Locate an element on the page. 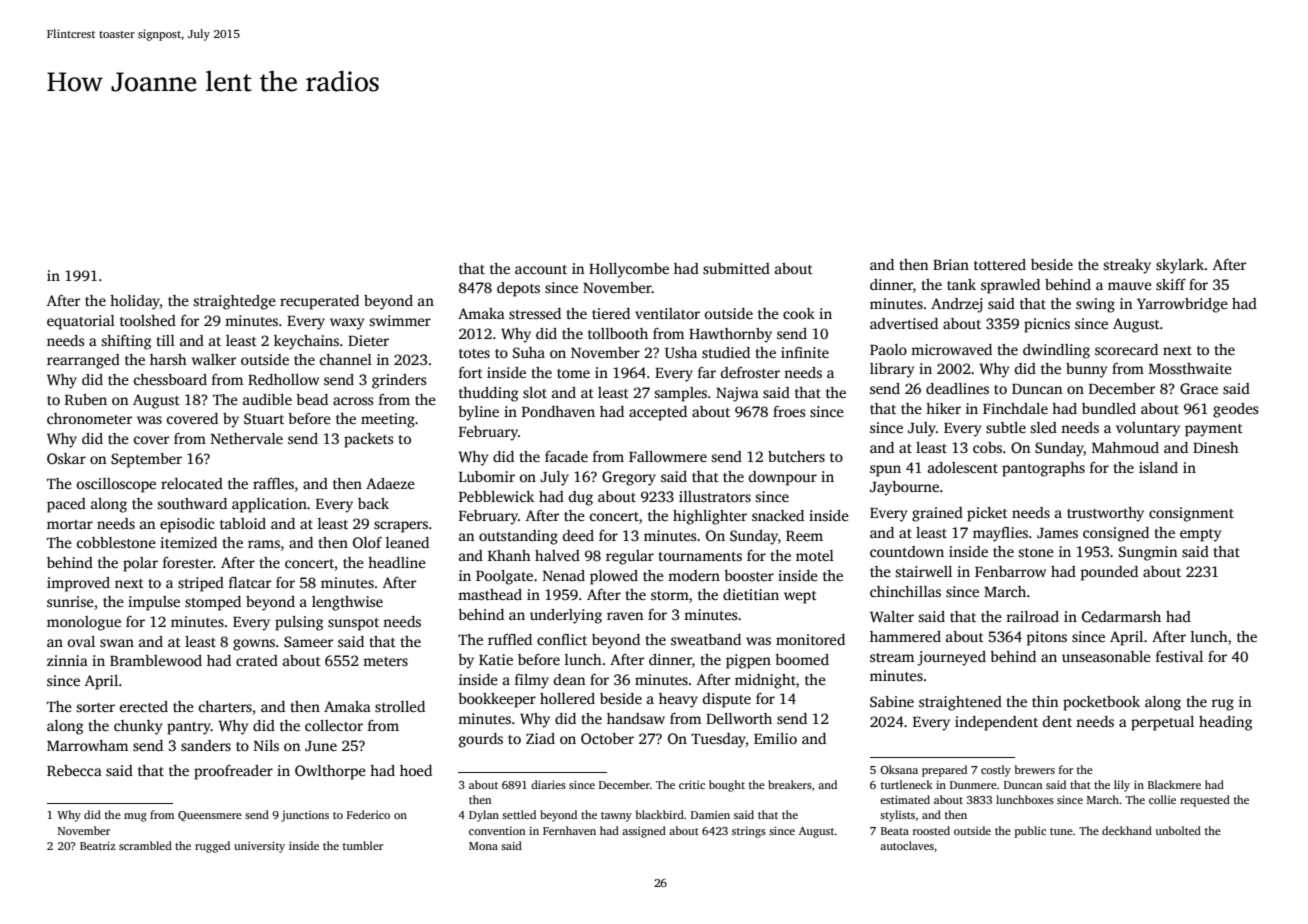  festival is located at coordinates (1179, 656).
